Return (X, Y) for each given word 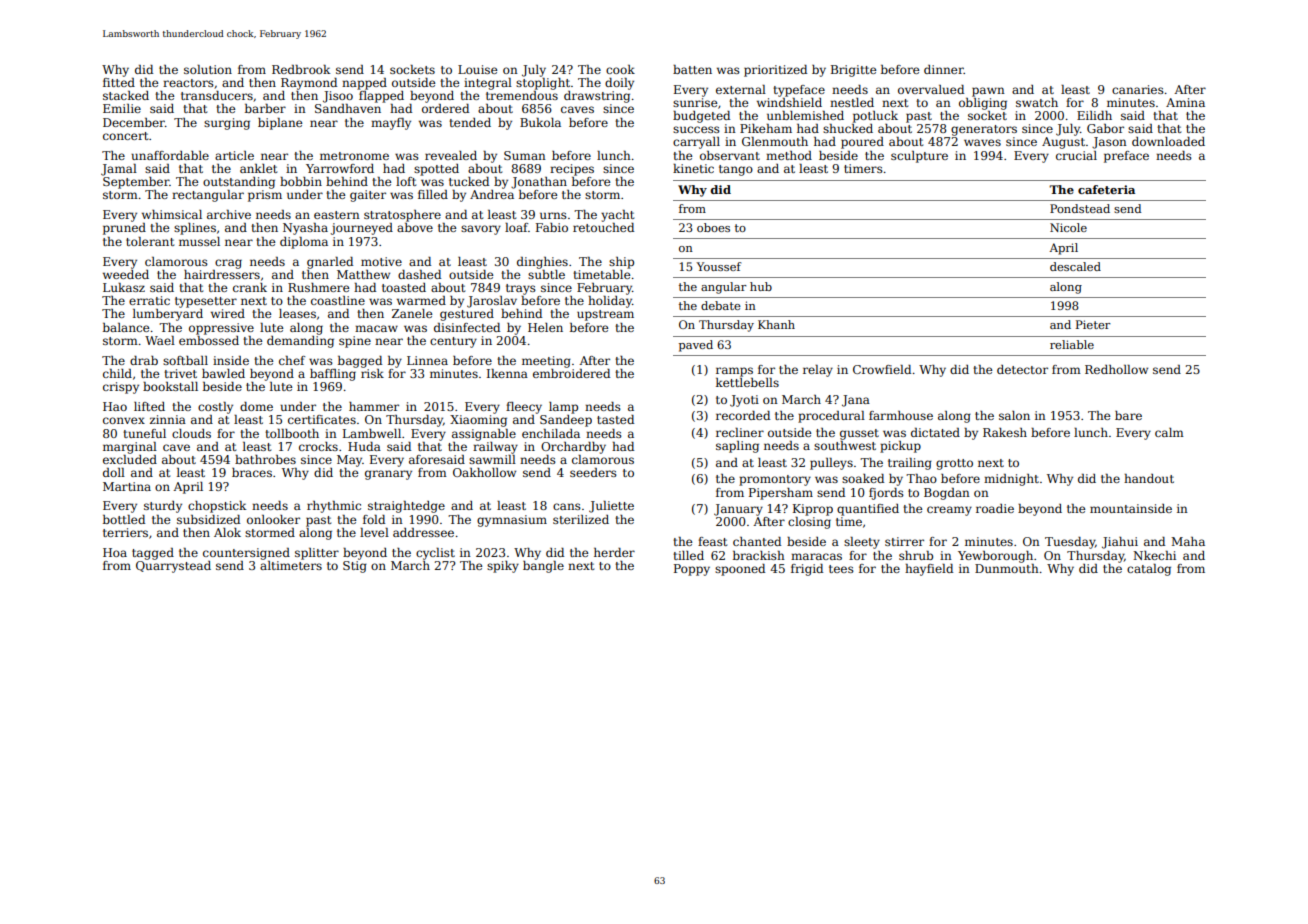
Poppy (692, 570)
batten (692, 69)
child (117, 373)
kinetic (693, 168)
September (136, 183)
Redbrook (301, 69)
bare (1128, 415)
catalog (1149, 570)
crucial (1076, 155)
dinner (944, 69)
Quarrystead (173, 567)
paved (696, 346)
